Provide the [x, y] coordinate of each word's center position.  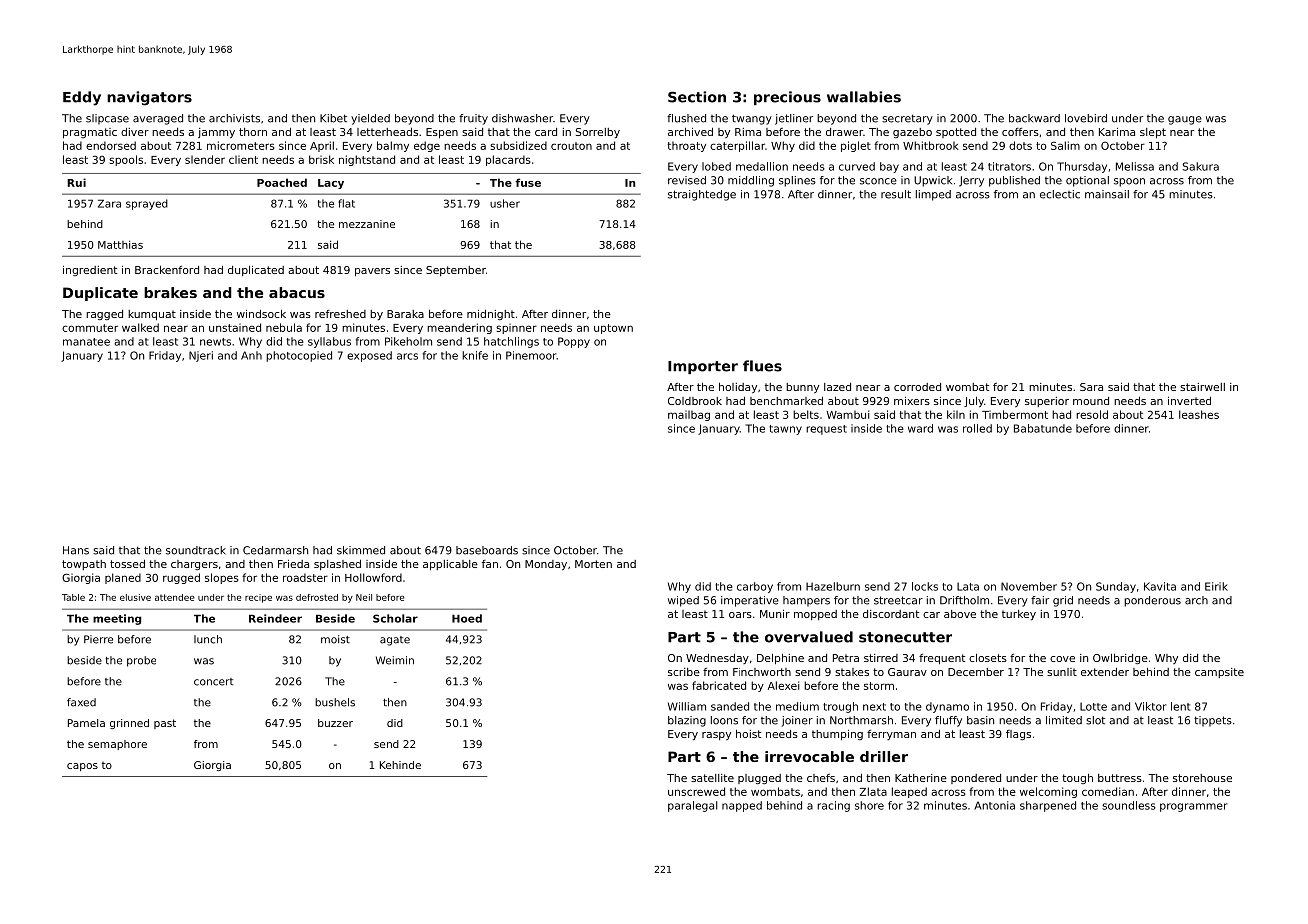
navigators [149, 98]
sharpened [1048, 806]
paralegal [693, 806]
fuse [528, 182]
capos [82, 767]
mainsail [1107, 194]
